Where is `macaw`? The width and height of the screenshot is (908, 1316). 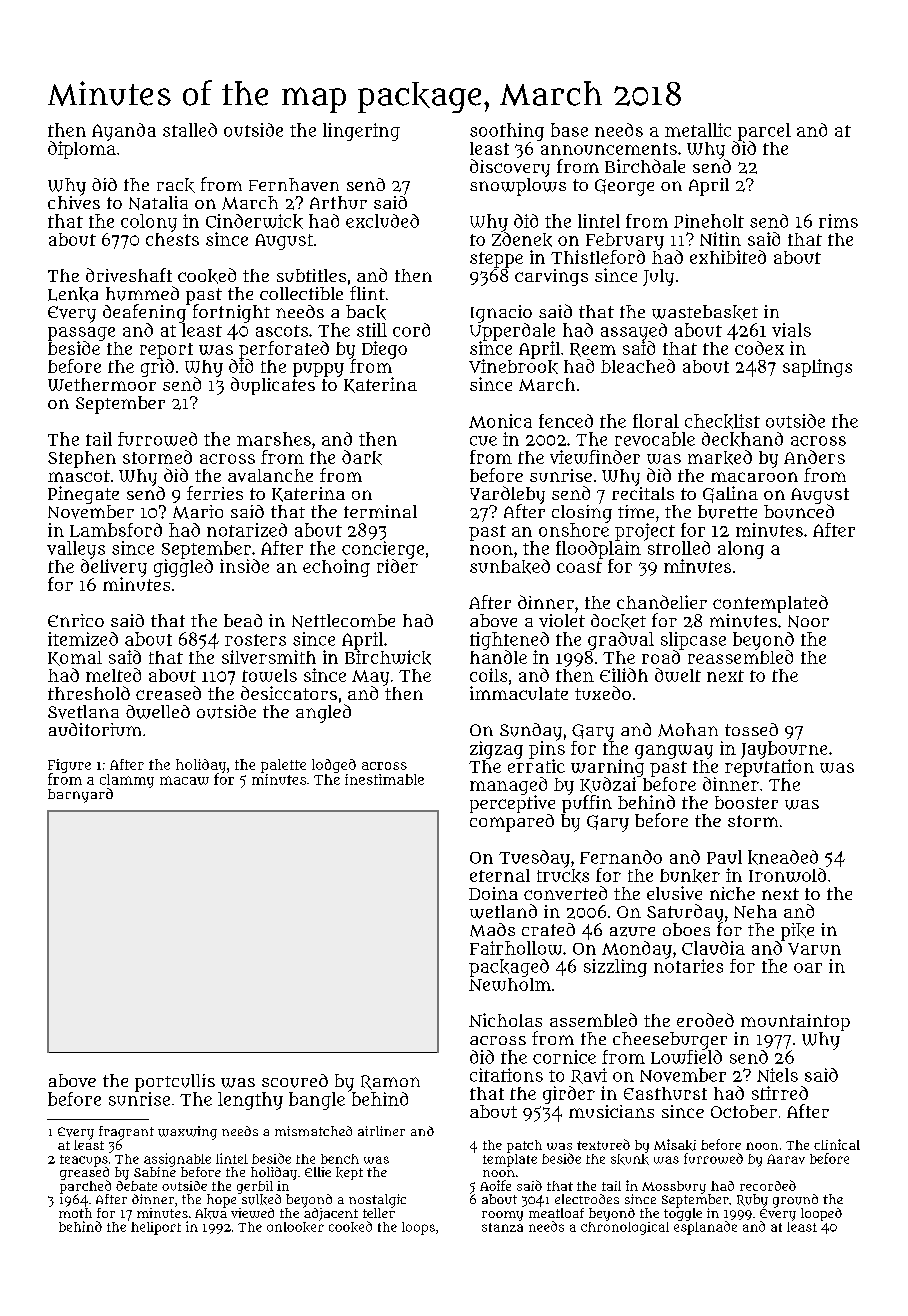
macaw is located at coordinates (184, 780).
